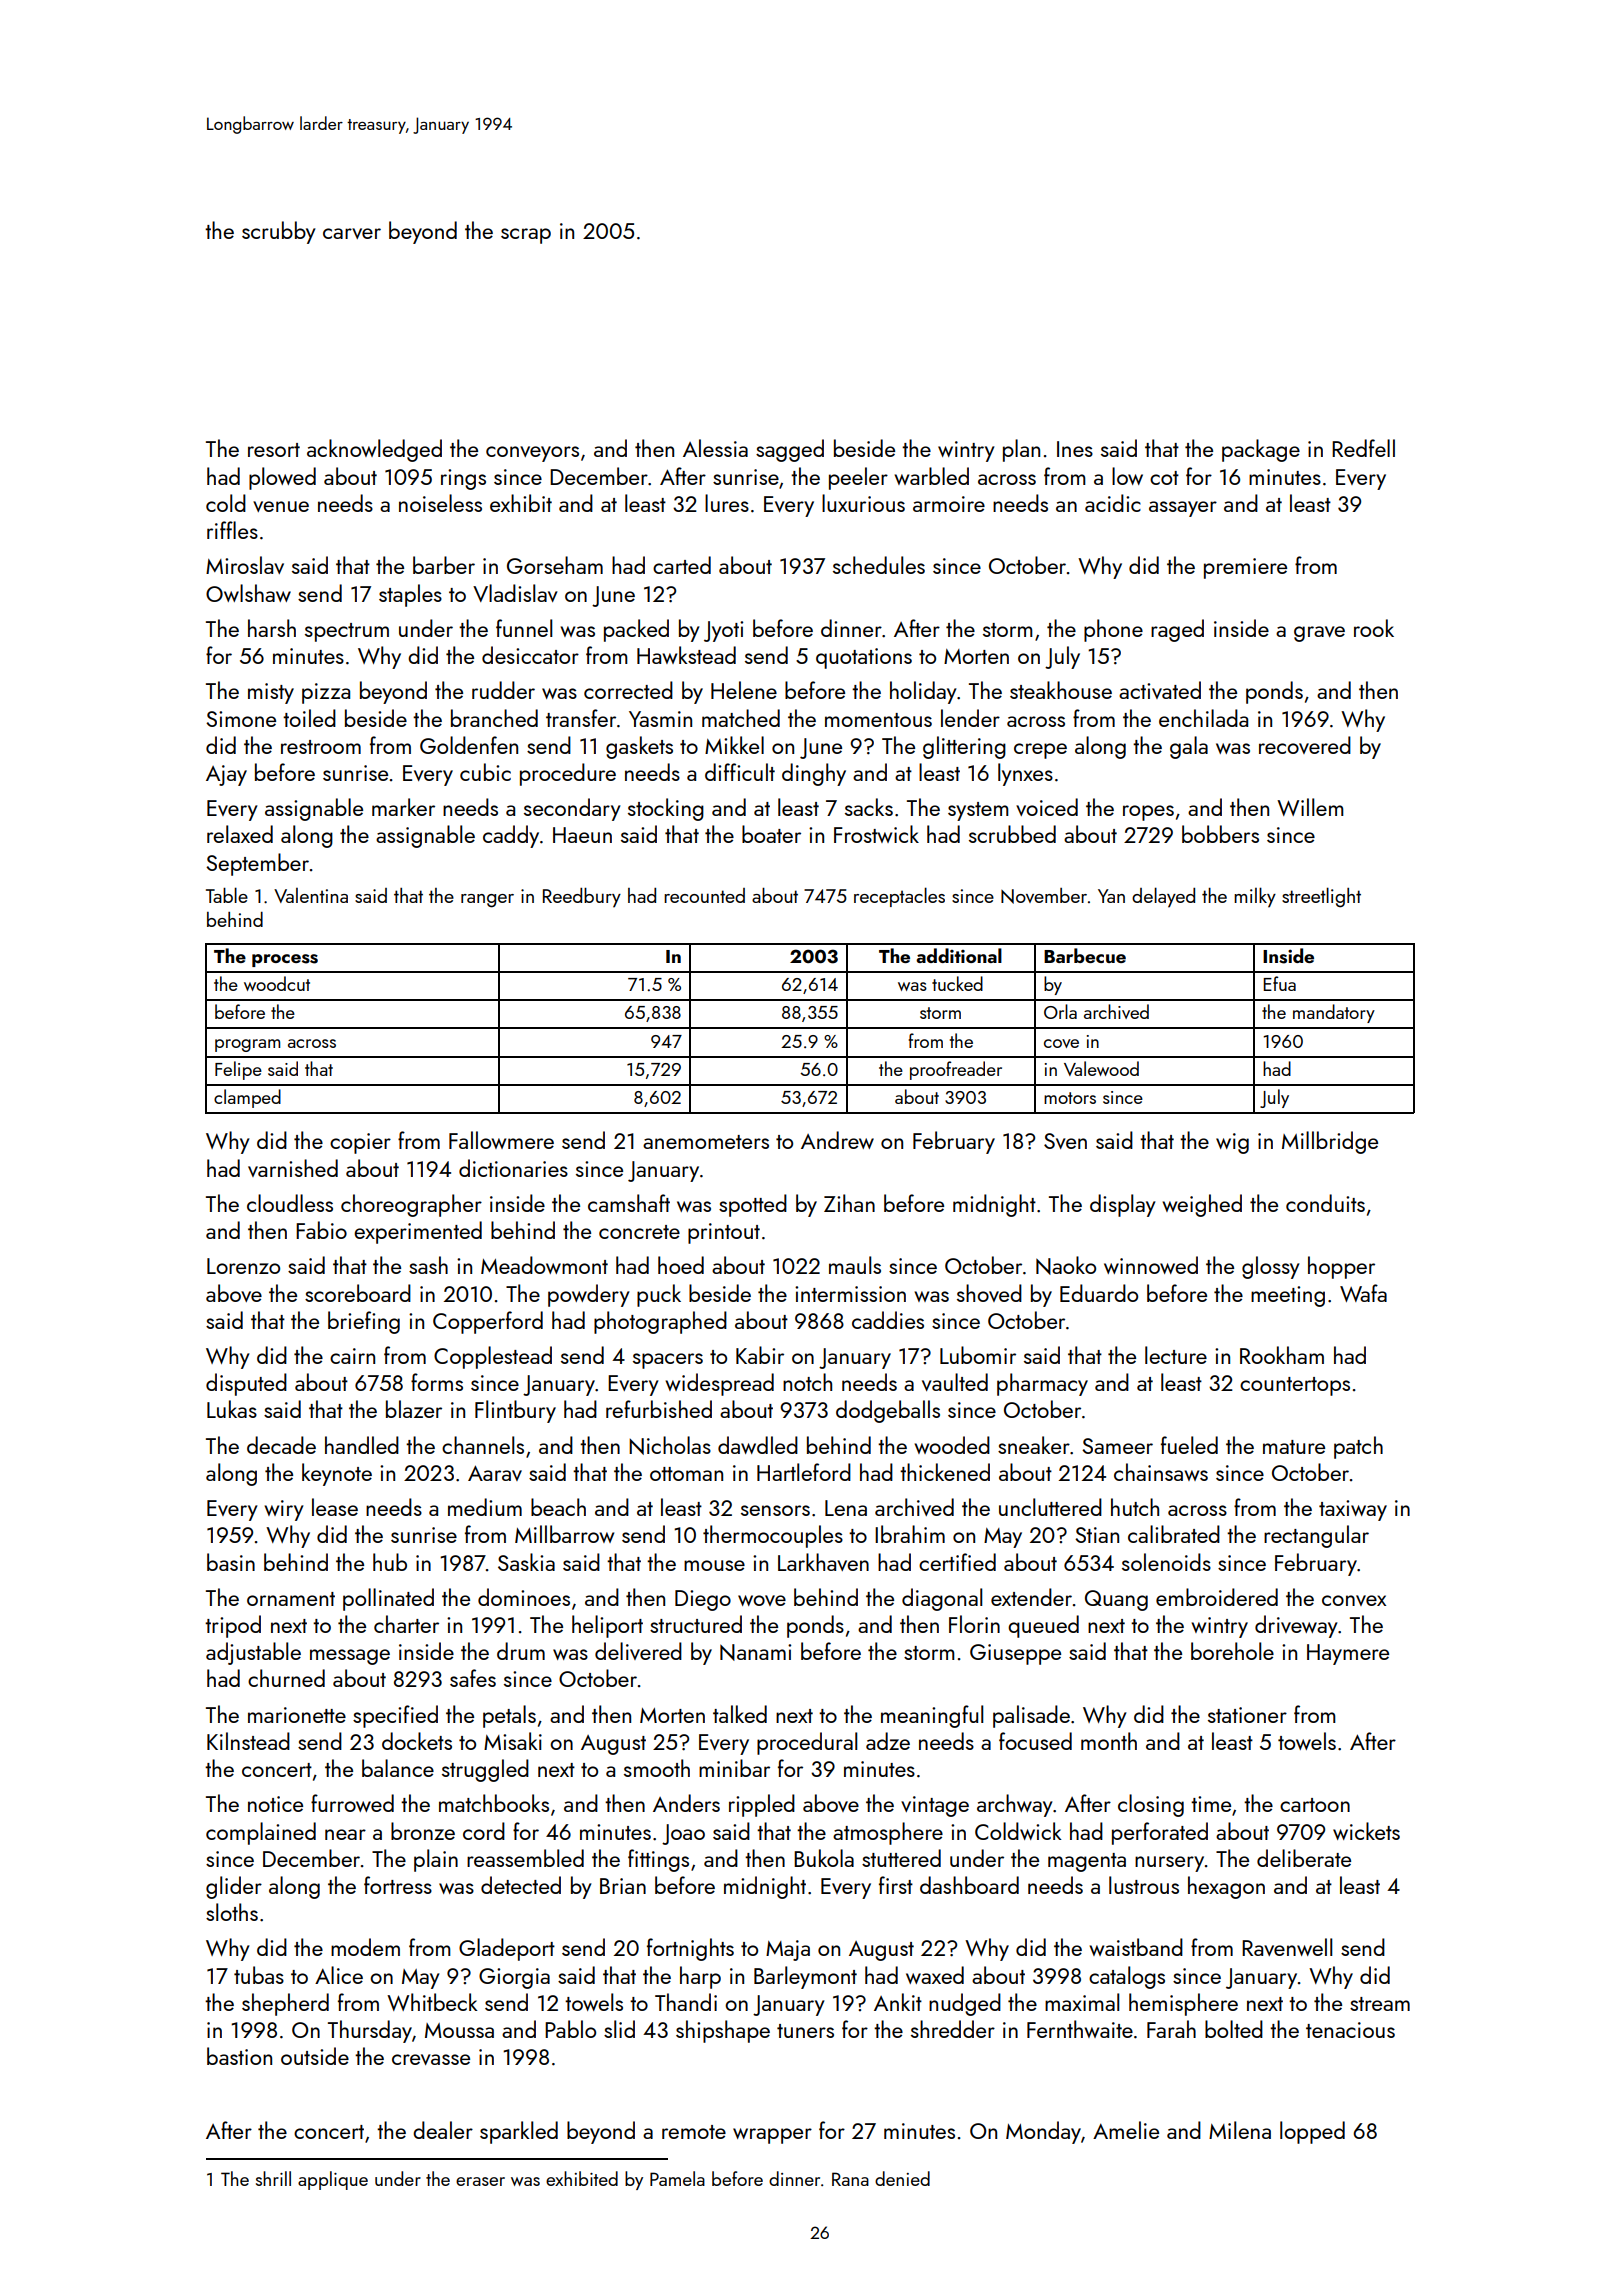  Describe the element at coordinates (515, 1411) in the screenshot. I see `Flintbury` at that location.
